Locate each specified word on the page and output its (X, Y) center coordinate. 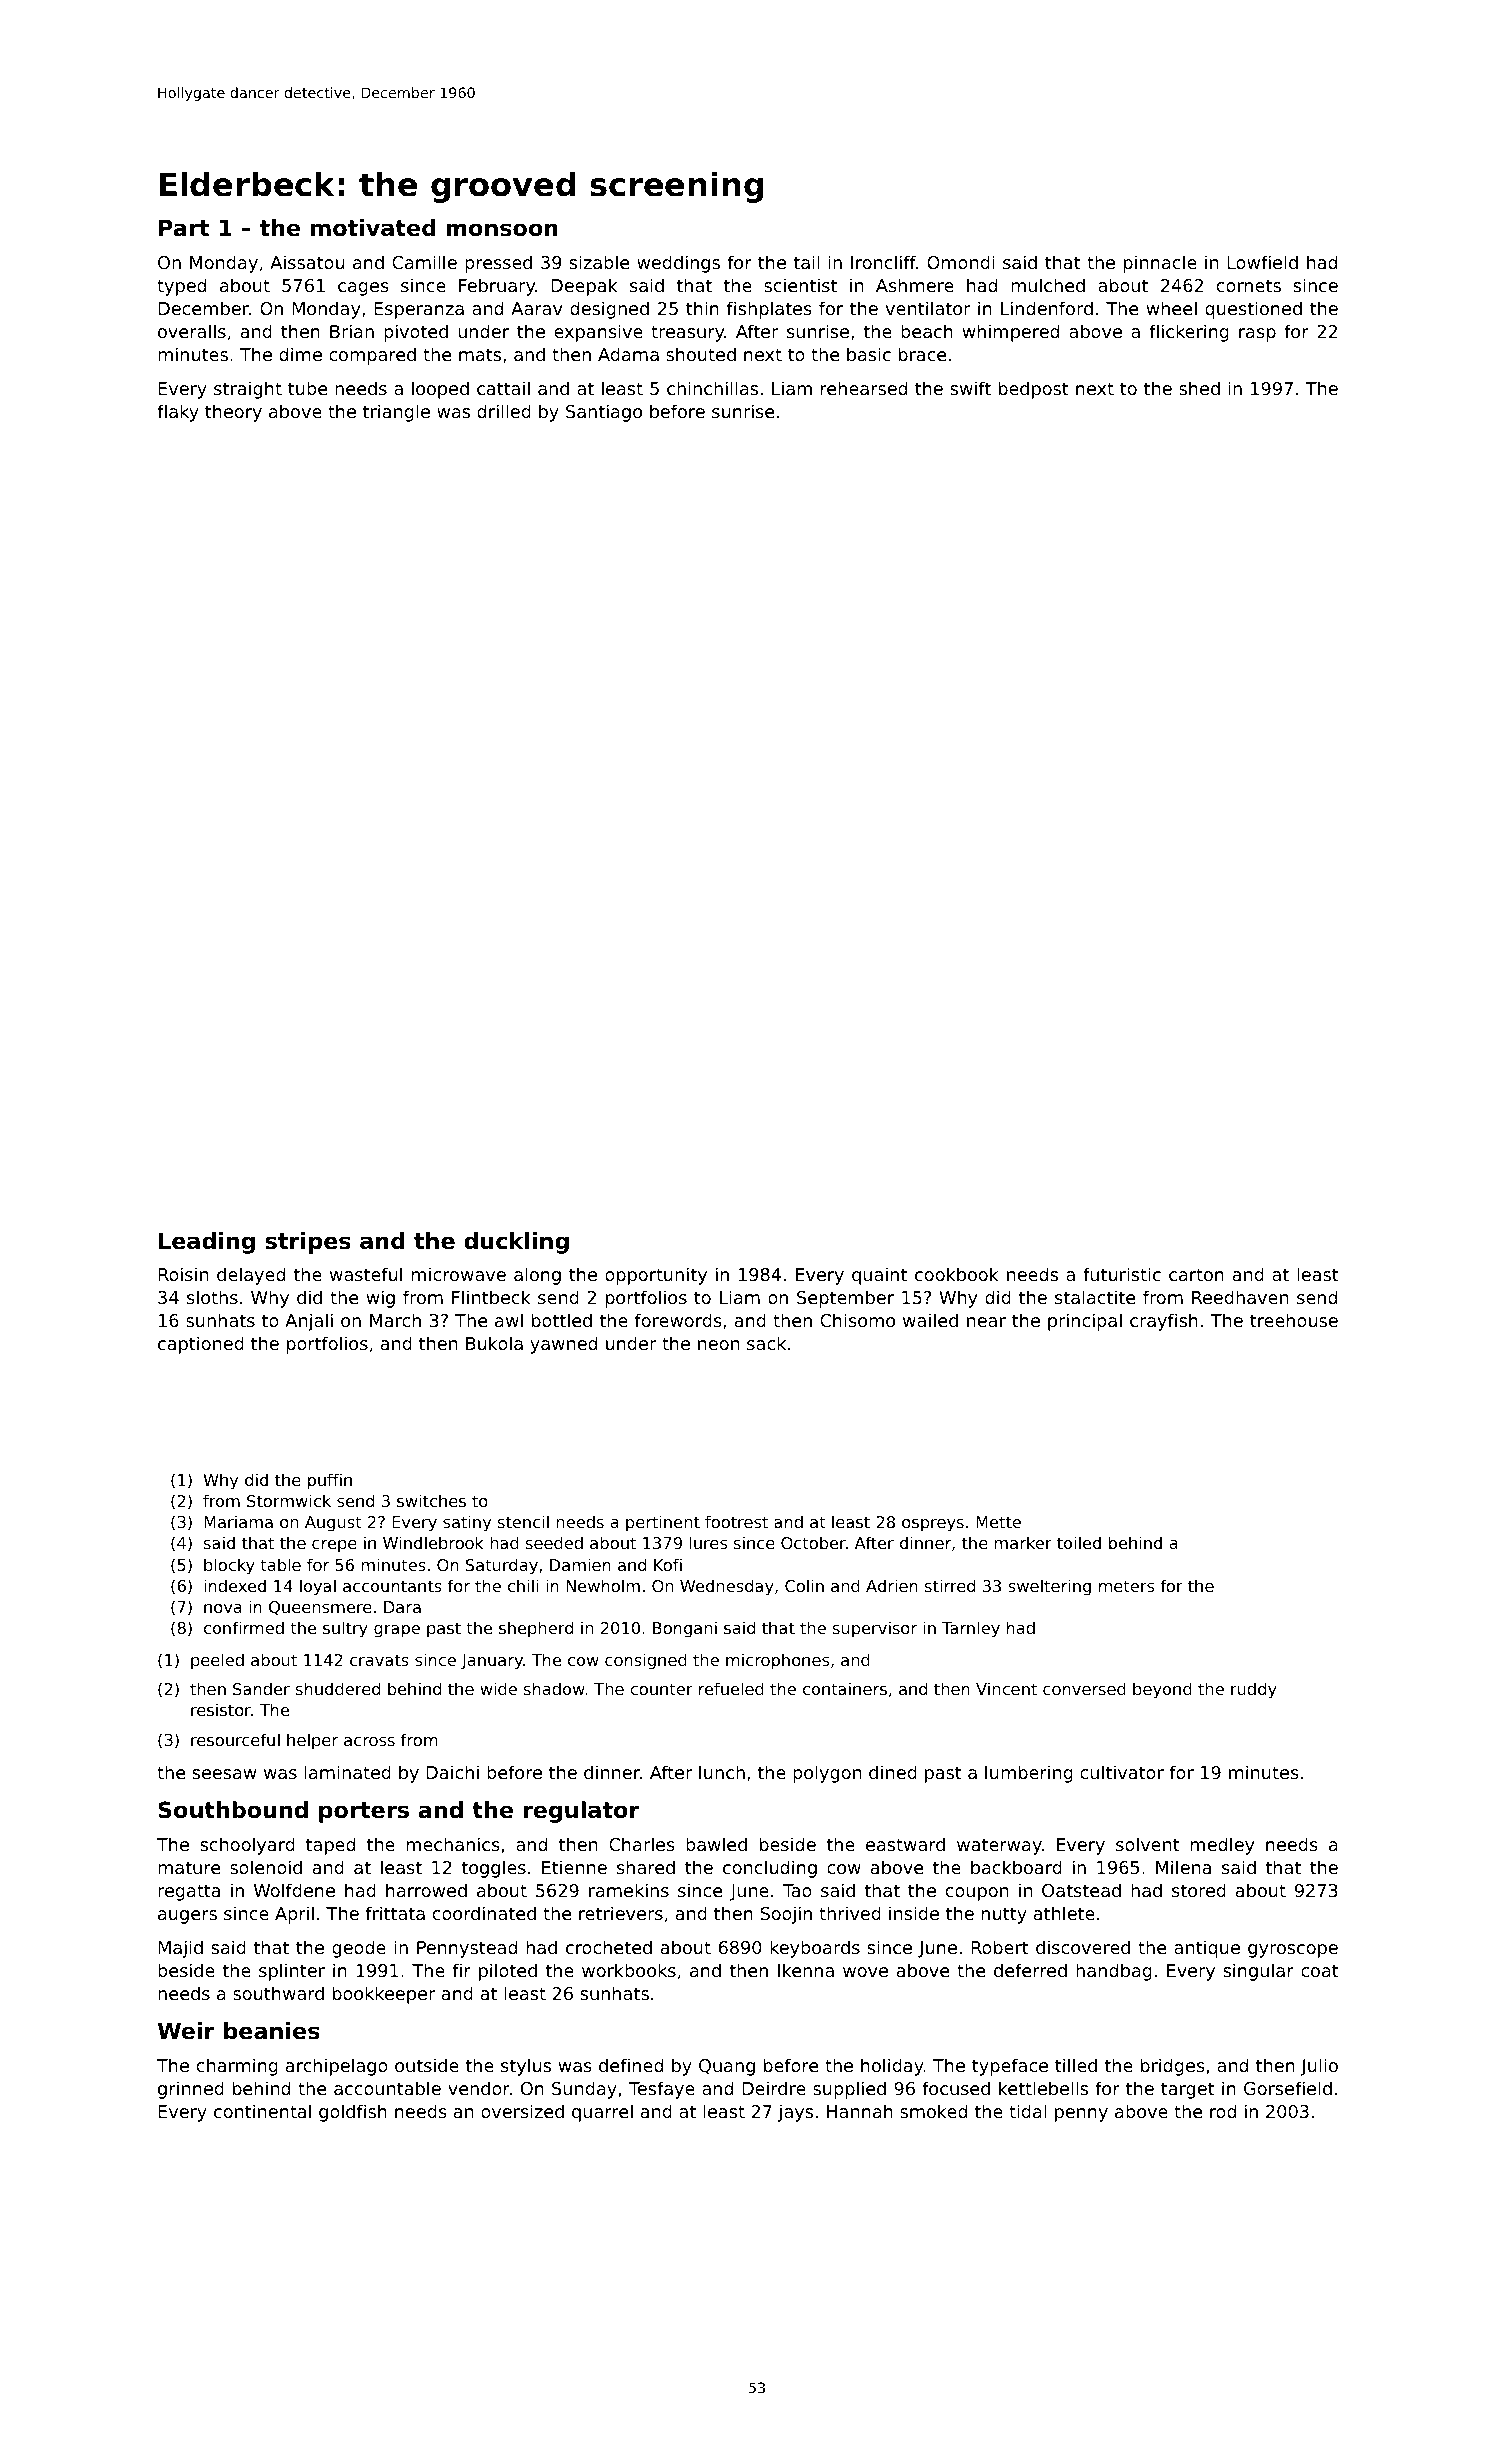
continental (262, 2111)
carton (1196, 1274)
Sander (261, 1688)
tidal (1028, 2111)
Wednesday (727, 1587)
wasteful (366, 1274)
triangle (396, 413)
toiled (1079, 1542)
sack (766, 1343)
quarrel (602, 2113)
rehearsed (864, 388)
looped (440, 390)
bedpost (1034, 390)
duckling (516, 1243)
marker (1023, 1542)
